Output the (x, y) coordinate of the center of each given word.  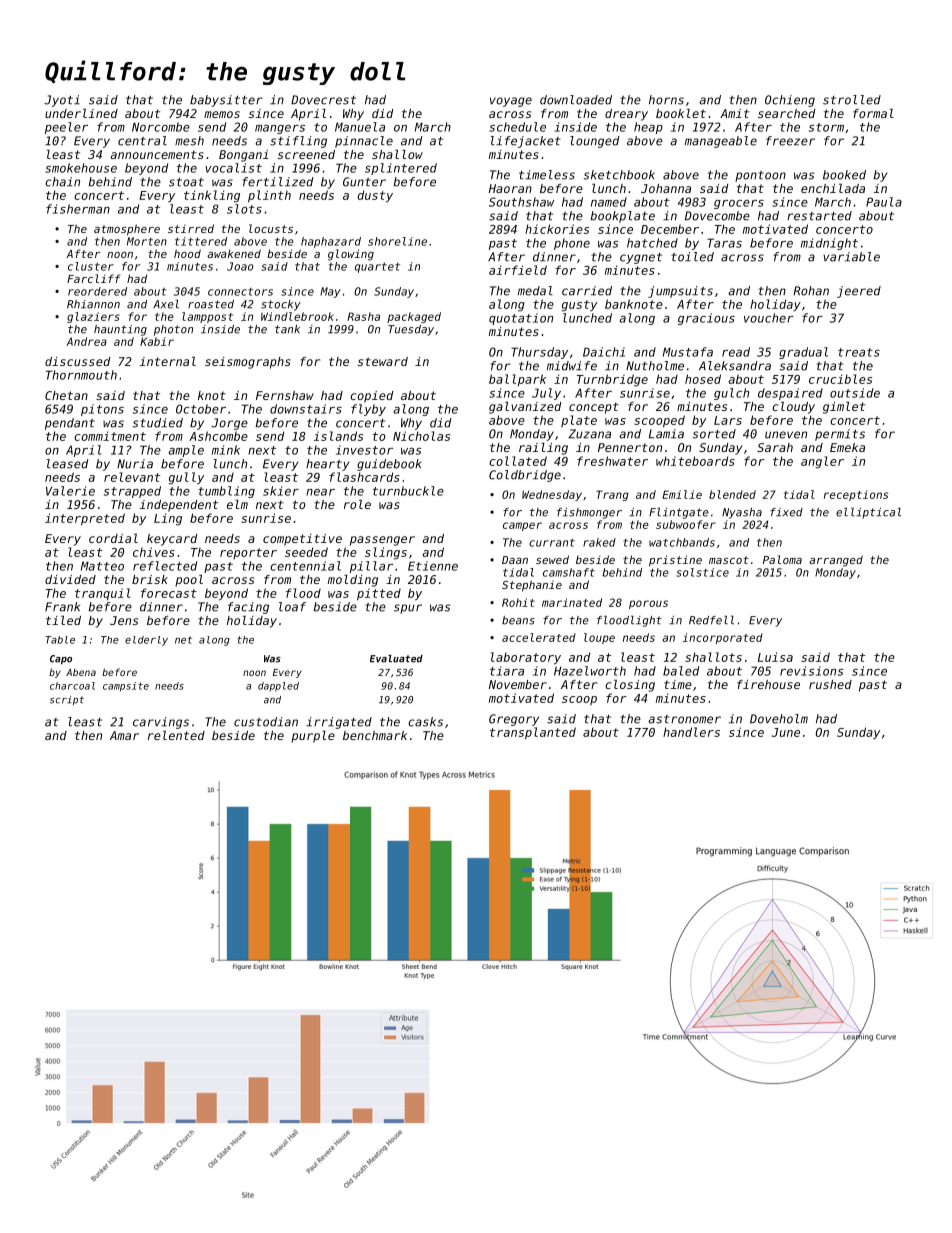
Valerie (70, 491)
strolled (852, 100)
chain (62, 182)
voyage (511, 102)
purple (313, 737)
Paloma (782, 559)
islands (338, 436)
